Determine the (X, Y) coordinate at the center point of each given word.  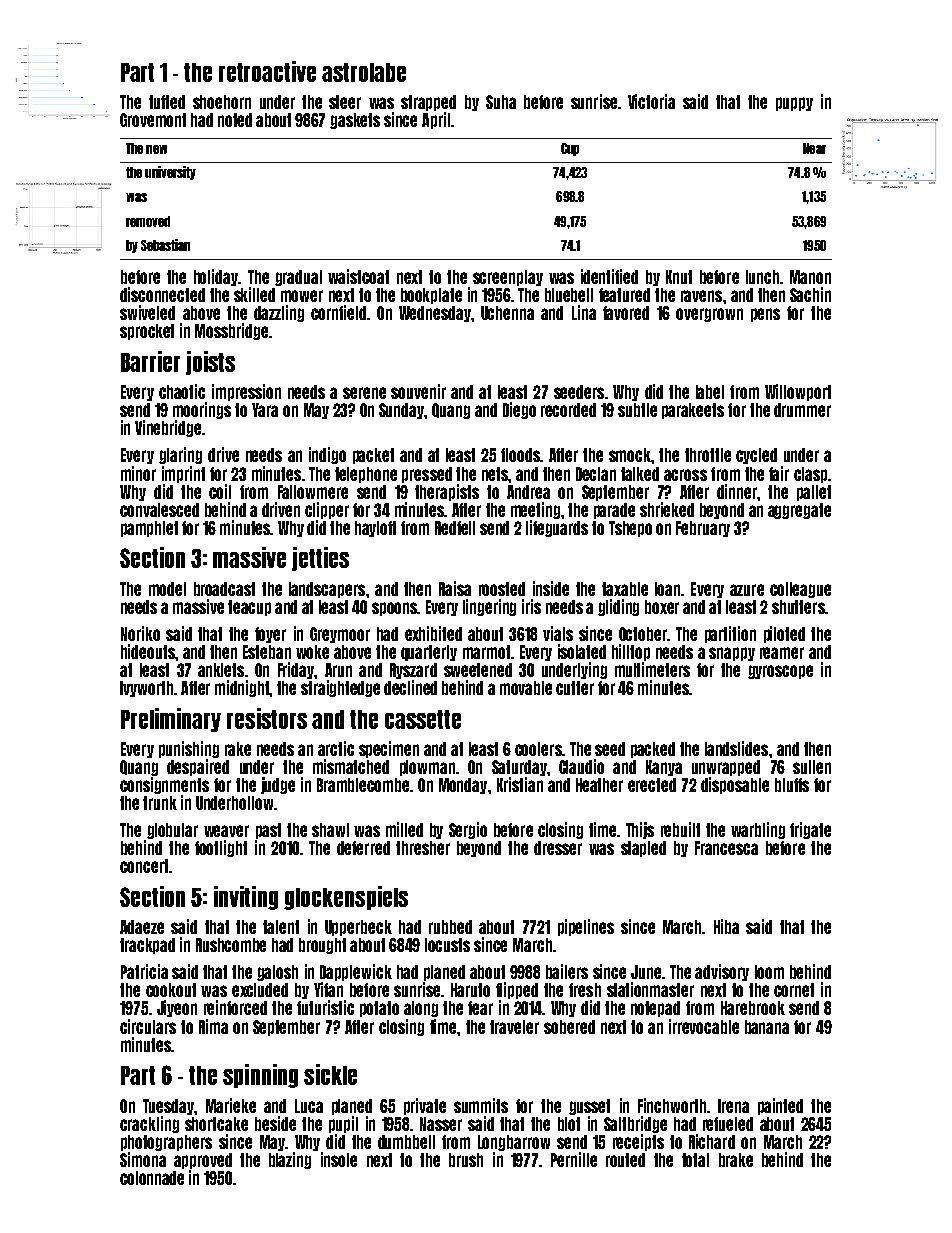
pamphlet (149, 529)
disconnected (162, 294)
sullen (812, 767)
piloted (784, 634)
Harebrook (753, 1008)
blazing (290, 1160)
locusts (447, 945)
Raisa (455, 588)
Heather (599, 785)
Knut (679, 277)
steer (345, 102)
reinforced (235, 1007)
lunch (762, 277)
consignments (164, 785)
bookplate (431, 296)
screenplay (508, 278)
